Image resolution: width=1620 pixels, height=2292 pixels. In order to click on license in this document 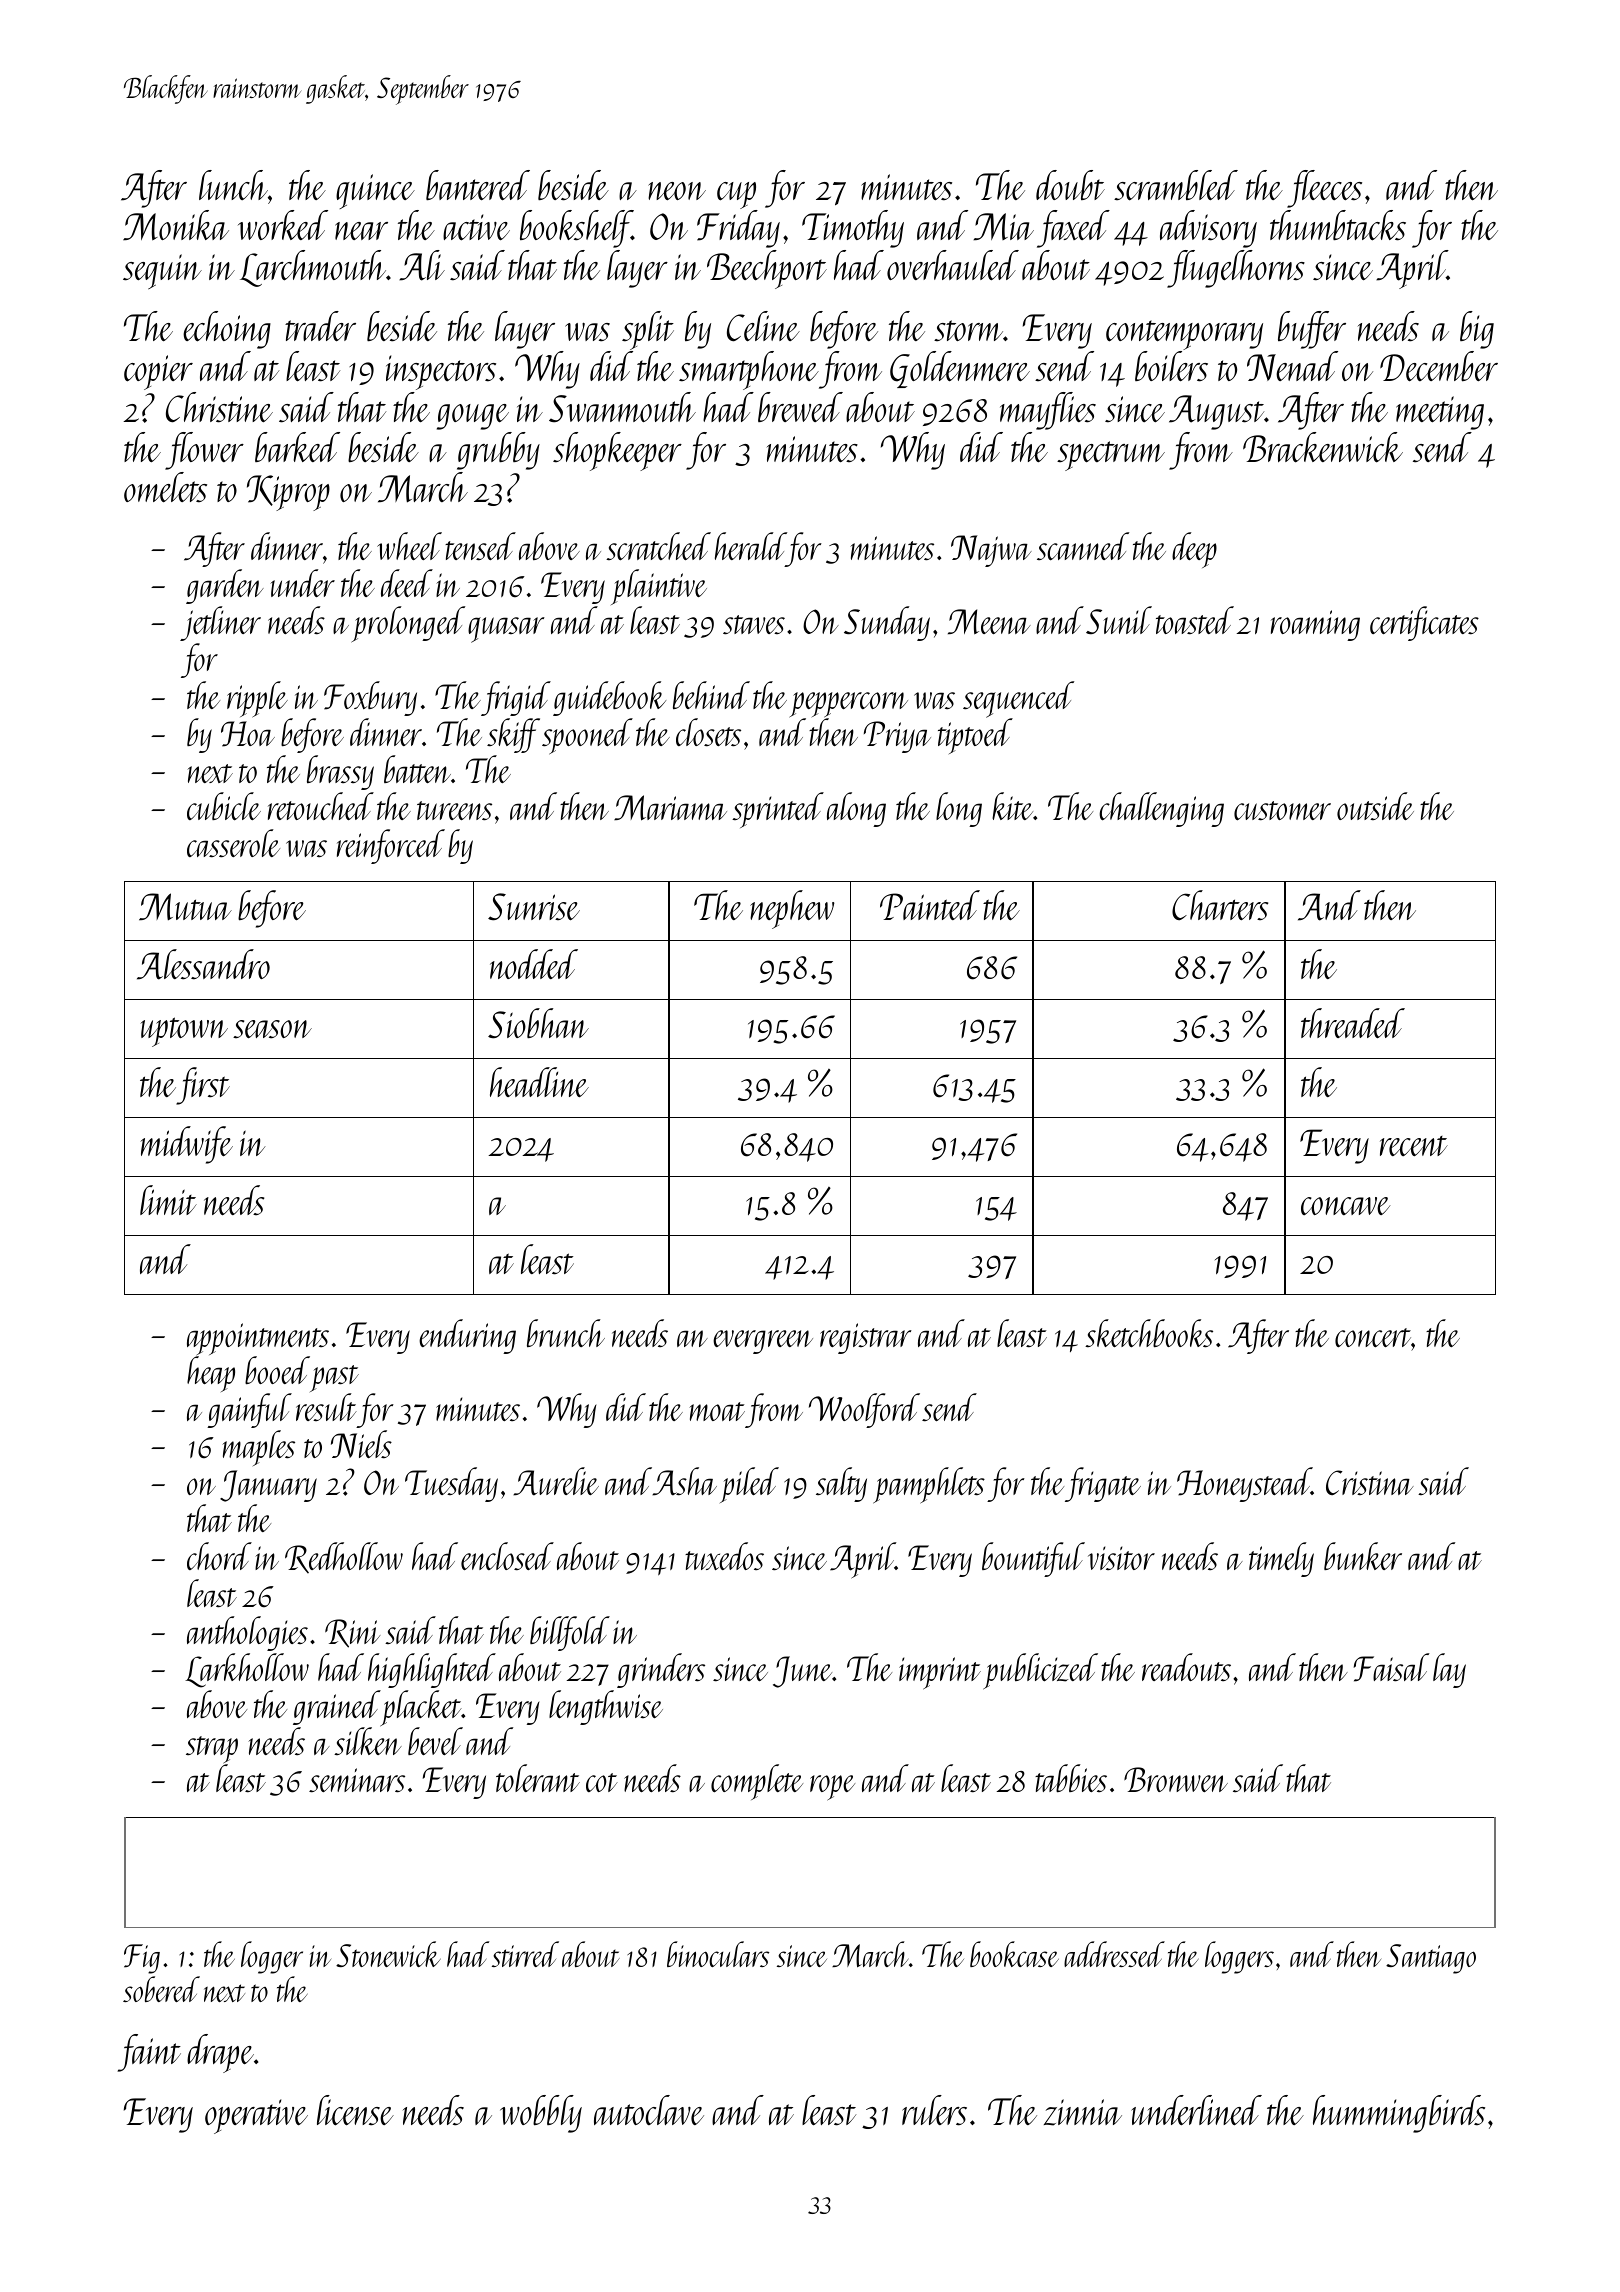, I will do `click(355, 2110)`.
